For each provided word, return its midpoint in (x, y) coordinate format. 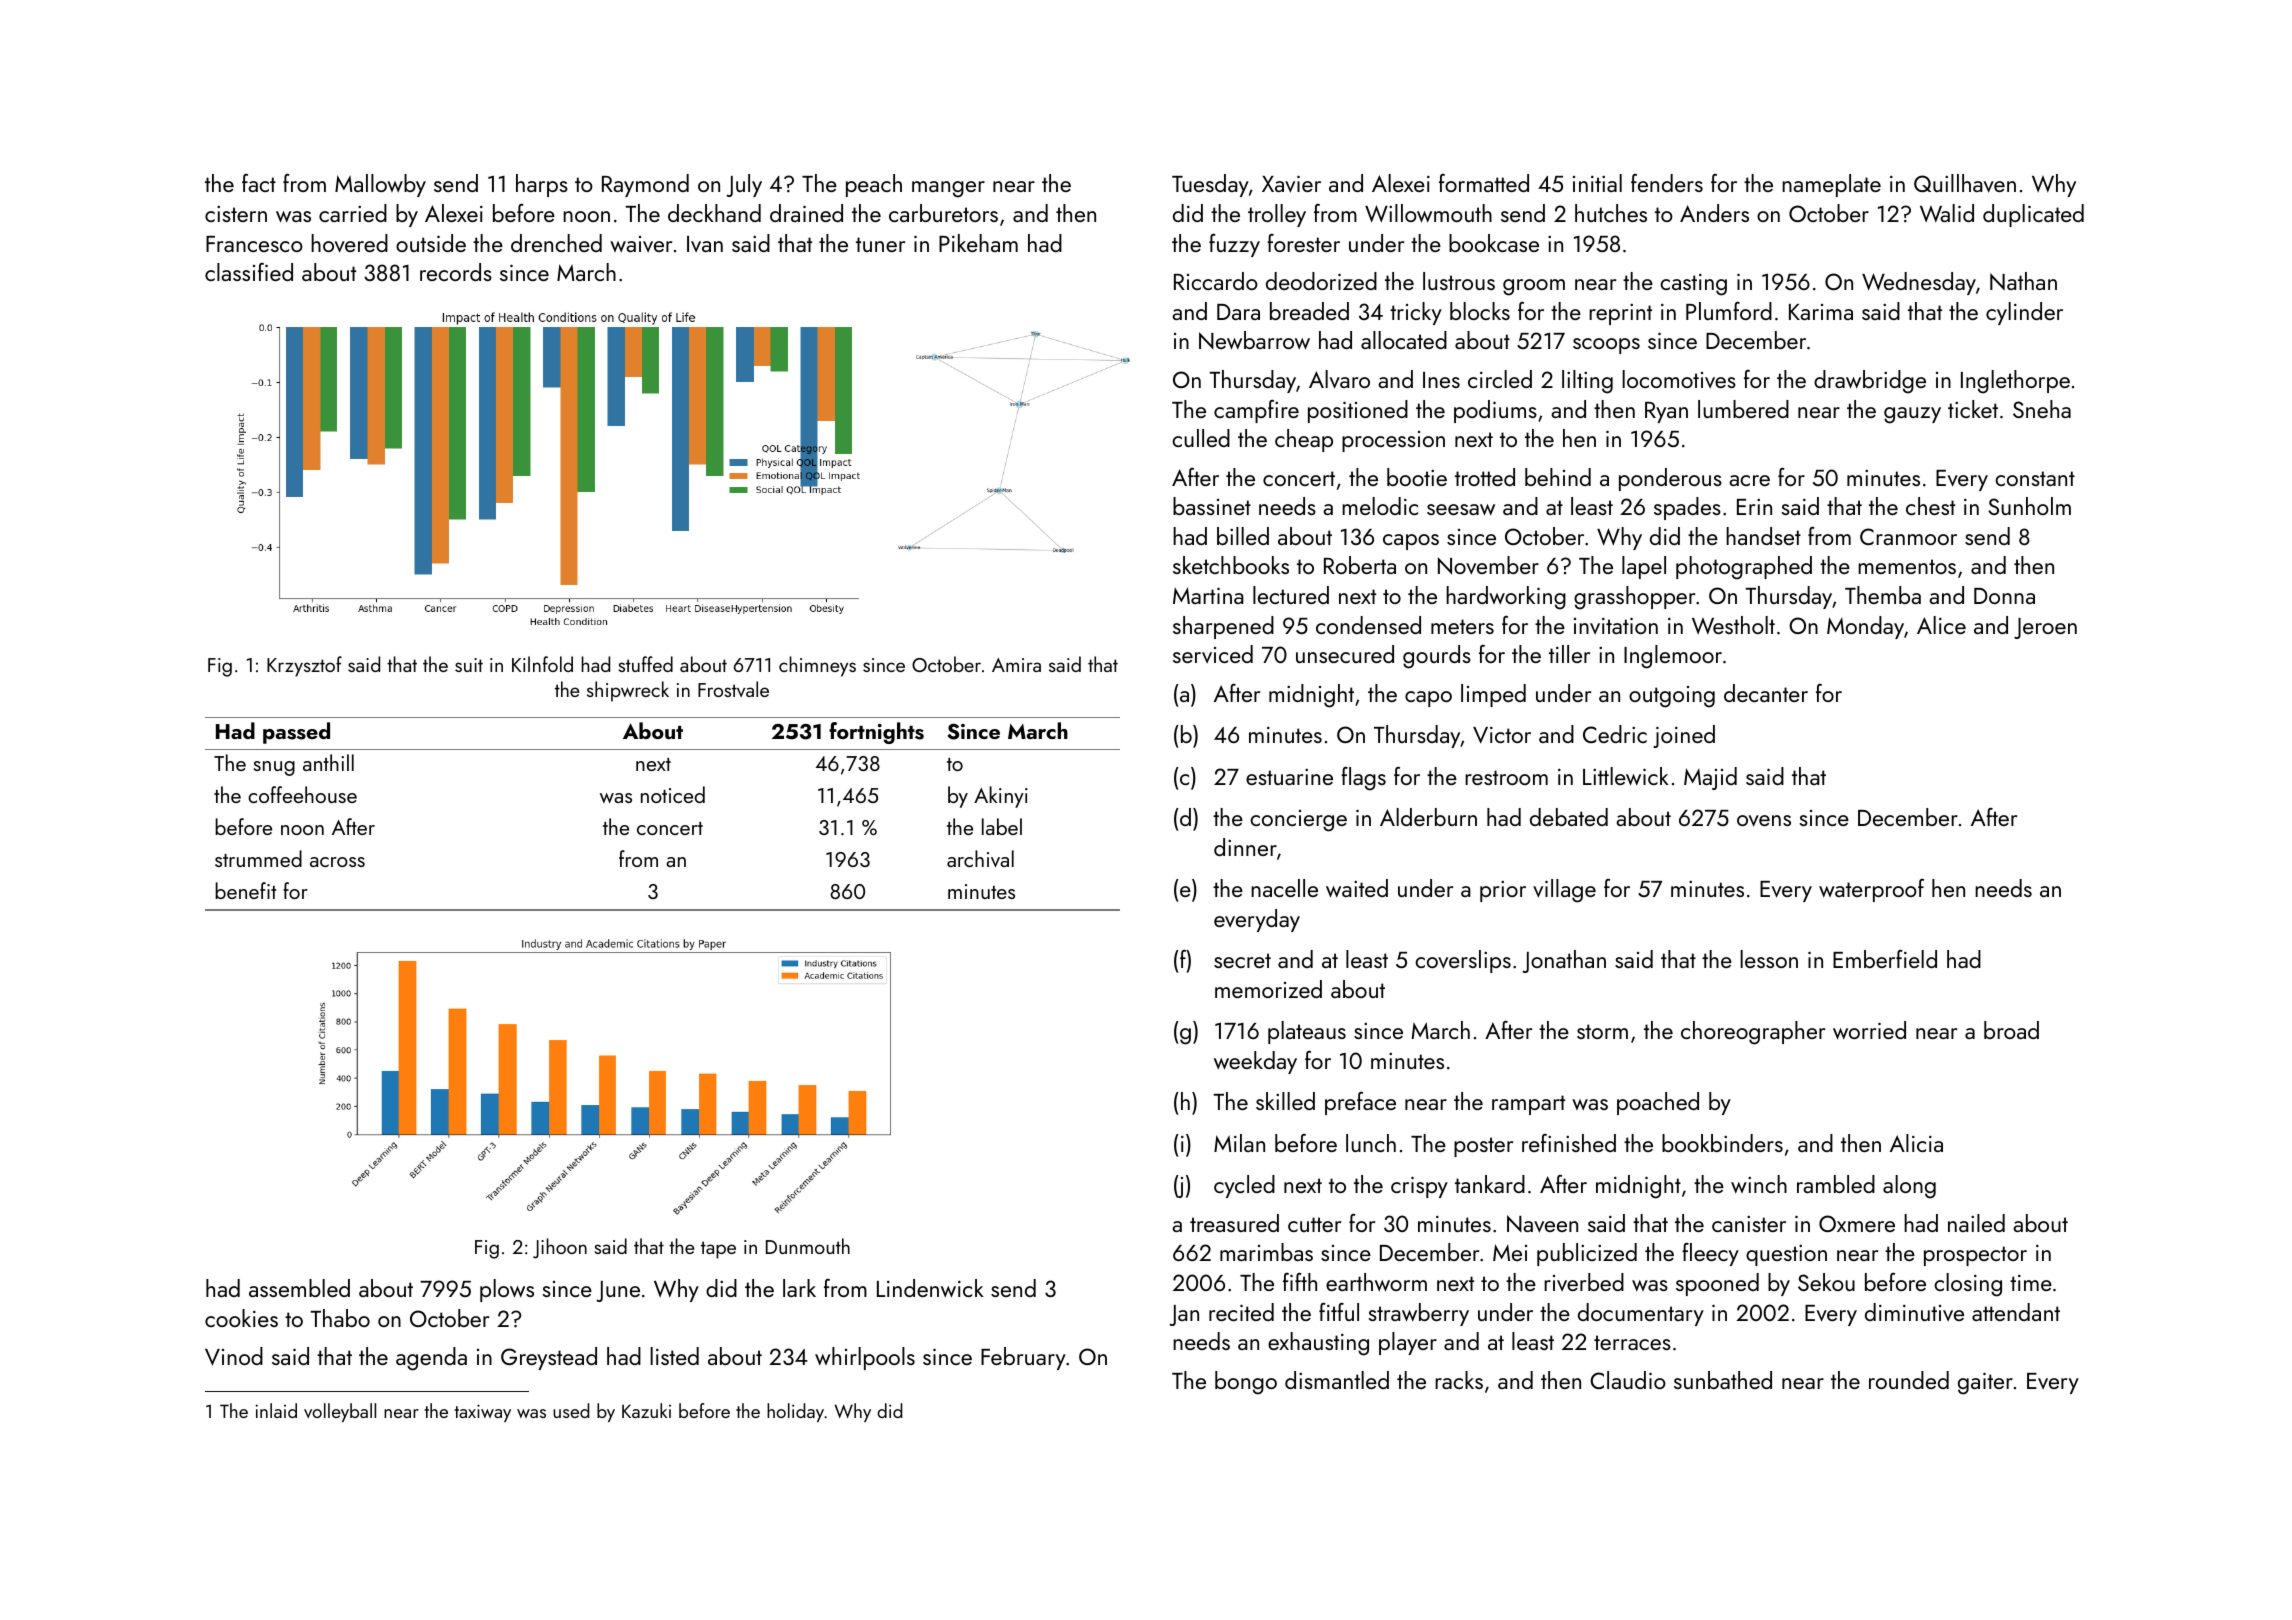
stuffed (645, 664)
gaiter (1985, 1383)
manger (948, 189)
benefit (245, 890)
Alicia (1916, 1143)
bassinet (1212, 506)
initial (1597, 183)
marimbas (1266, 1252)
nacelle (1284, 888)
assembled (299, 1288)
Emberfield (1885, 959)
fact (259, 183)
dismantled (1337, 1380)
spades (1687, 508)
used (571, 1410)
